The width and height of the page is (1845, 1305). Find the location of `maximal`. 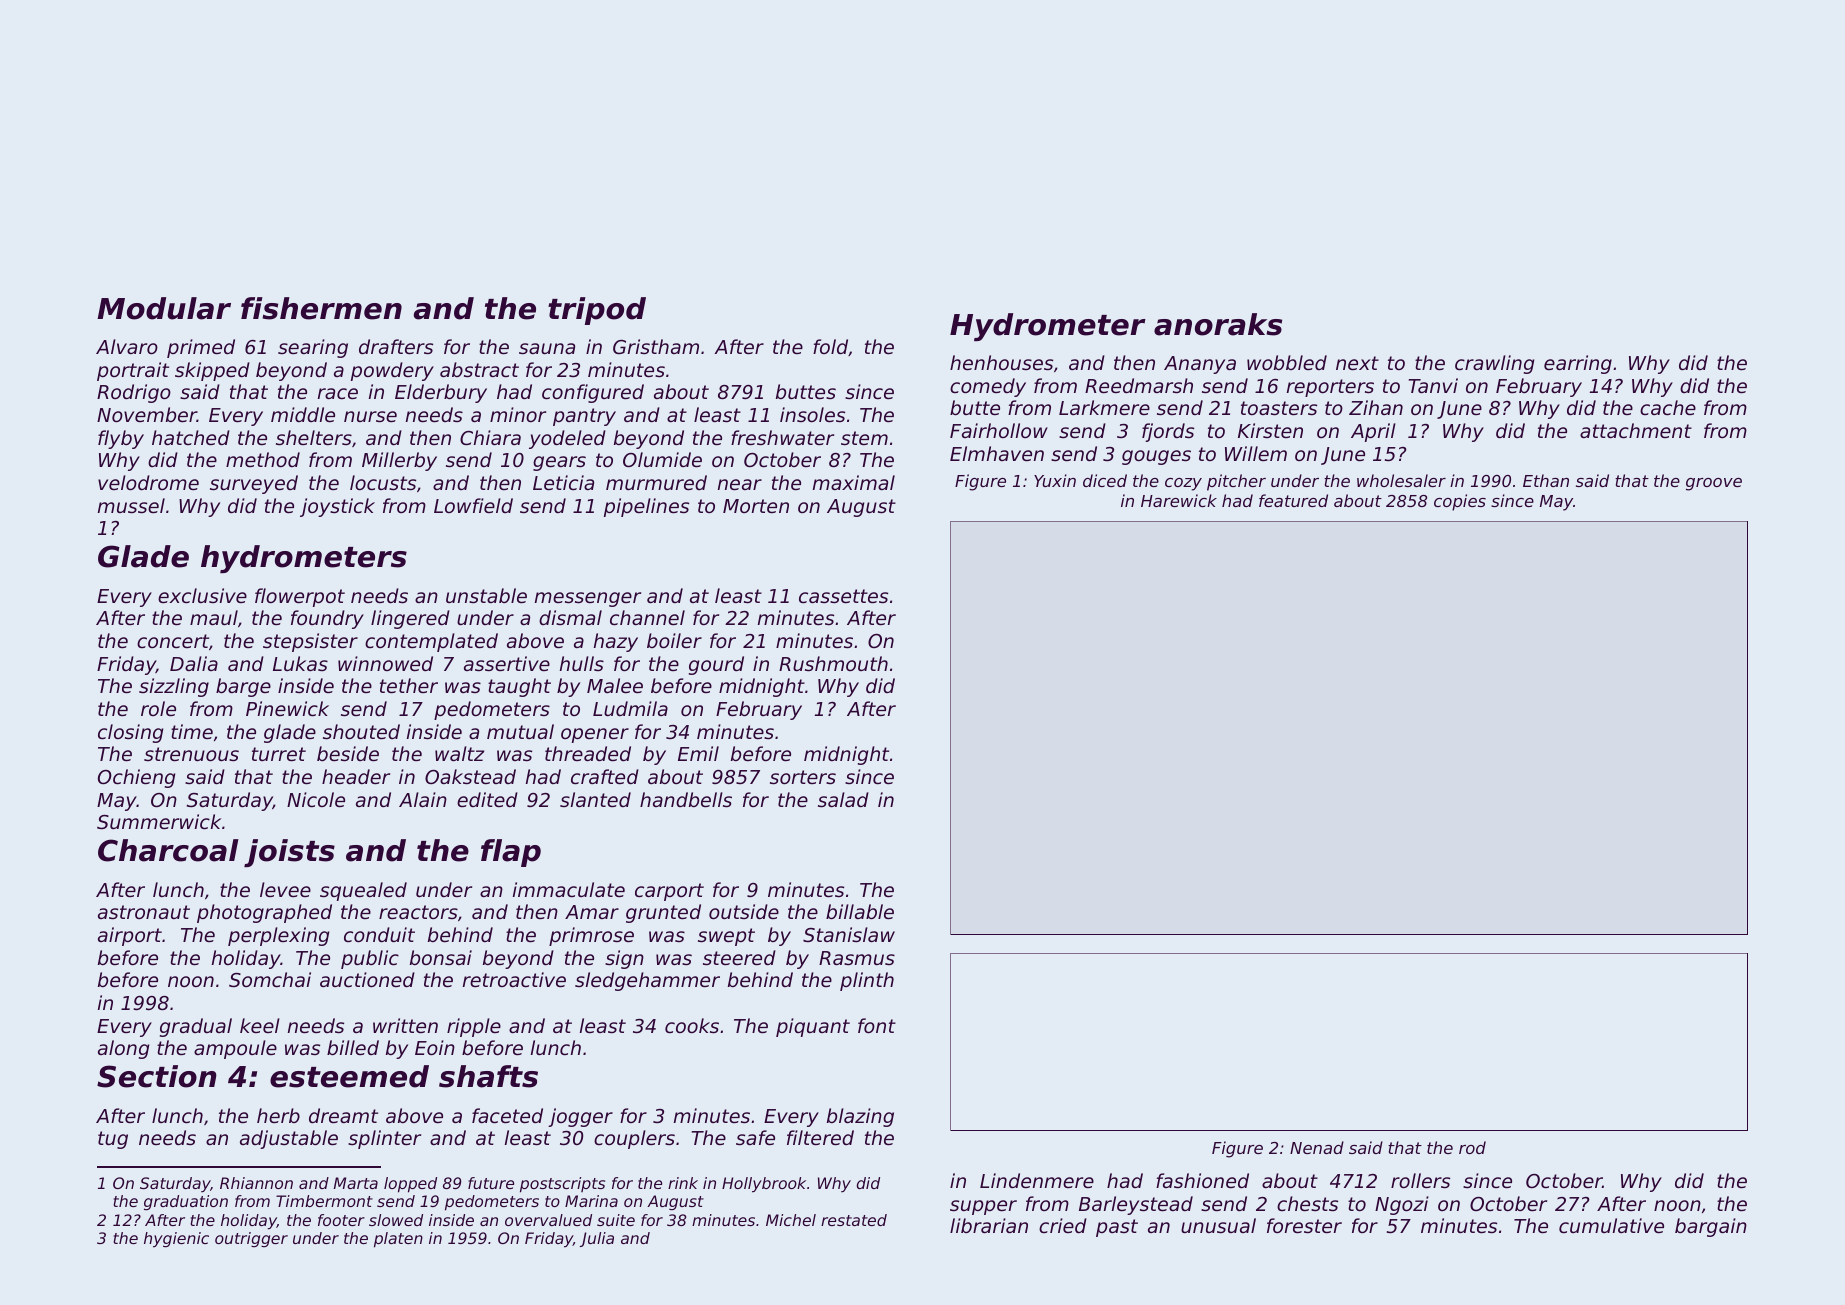

maximal is located at coordinates (854, 482).
